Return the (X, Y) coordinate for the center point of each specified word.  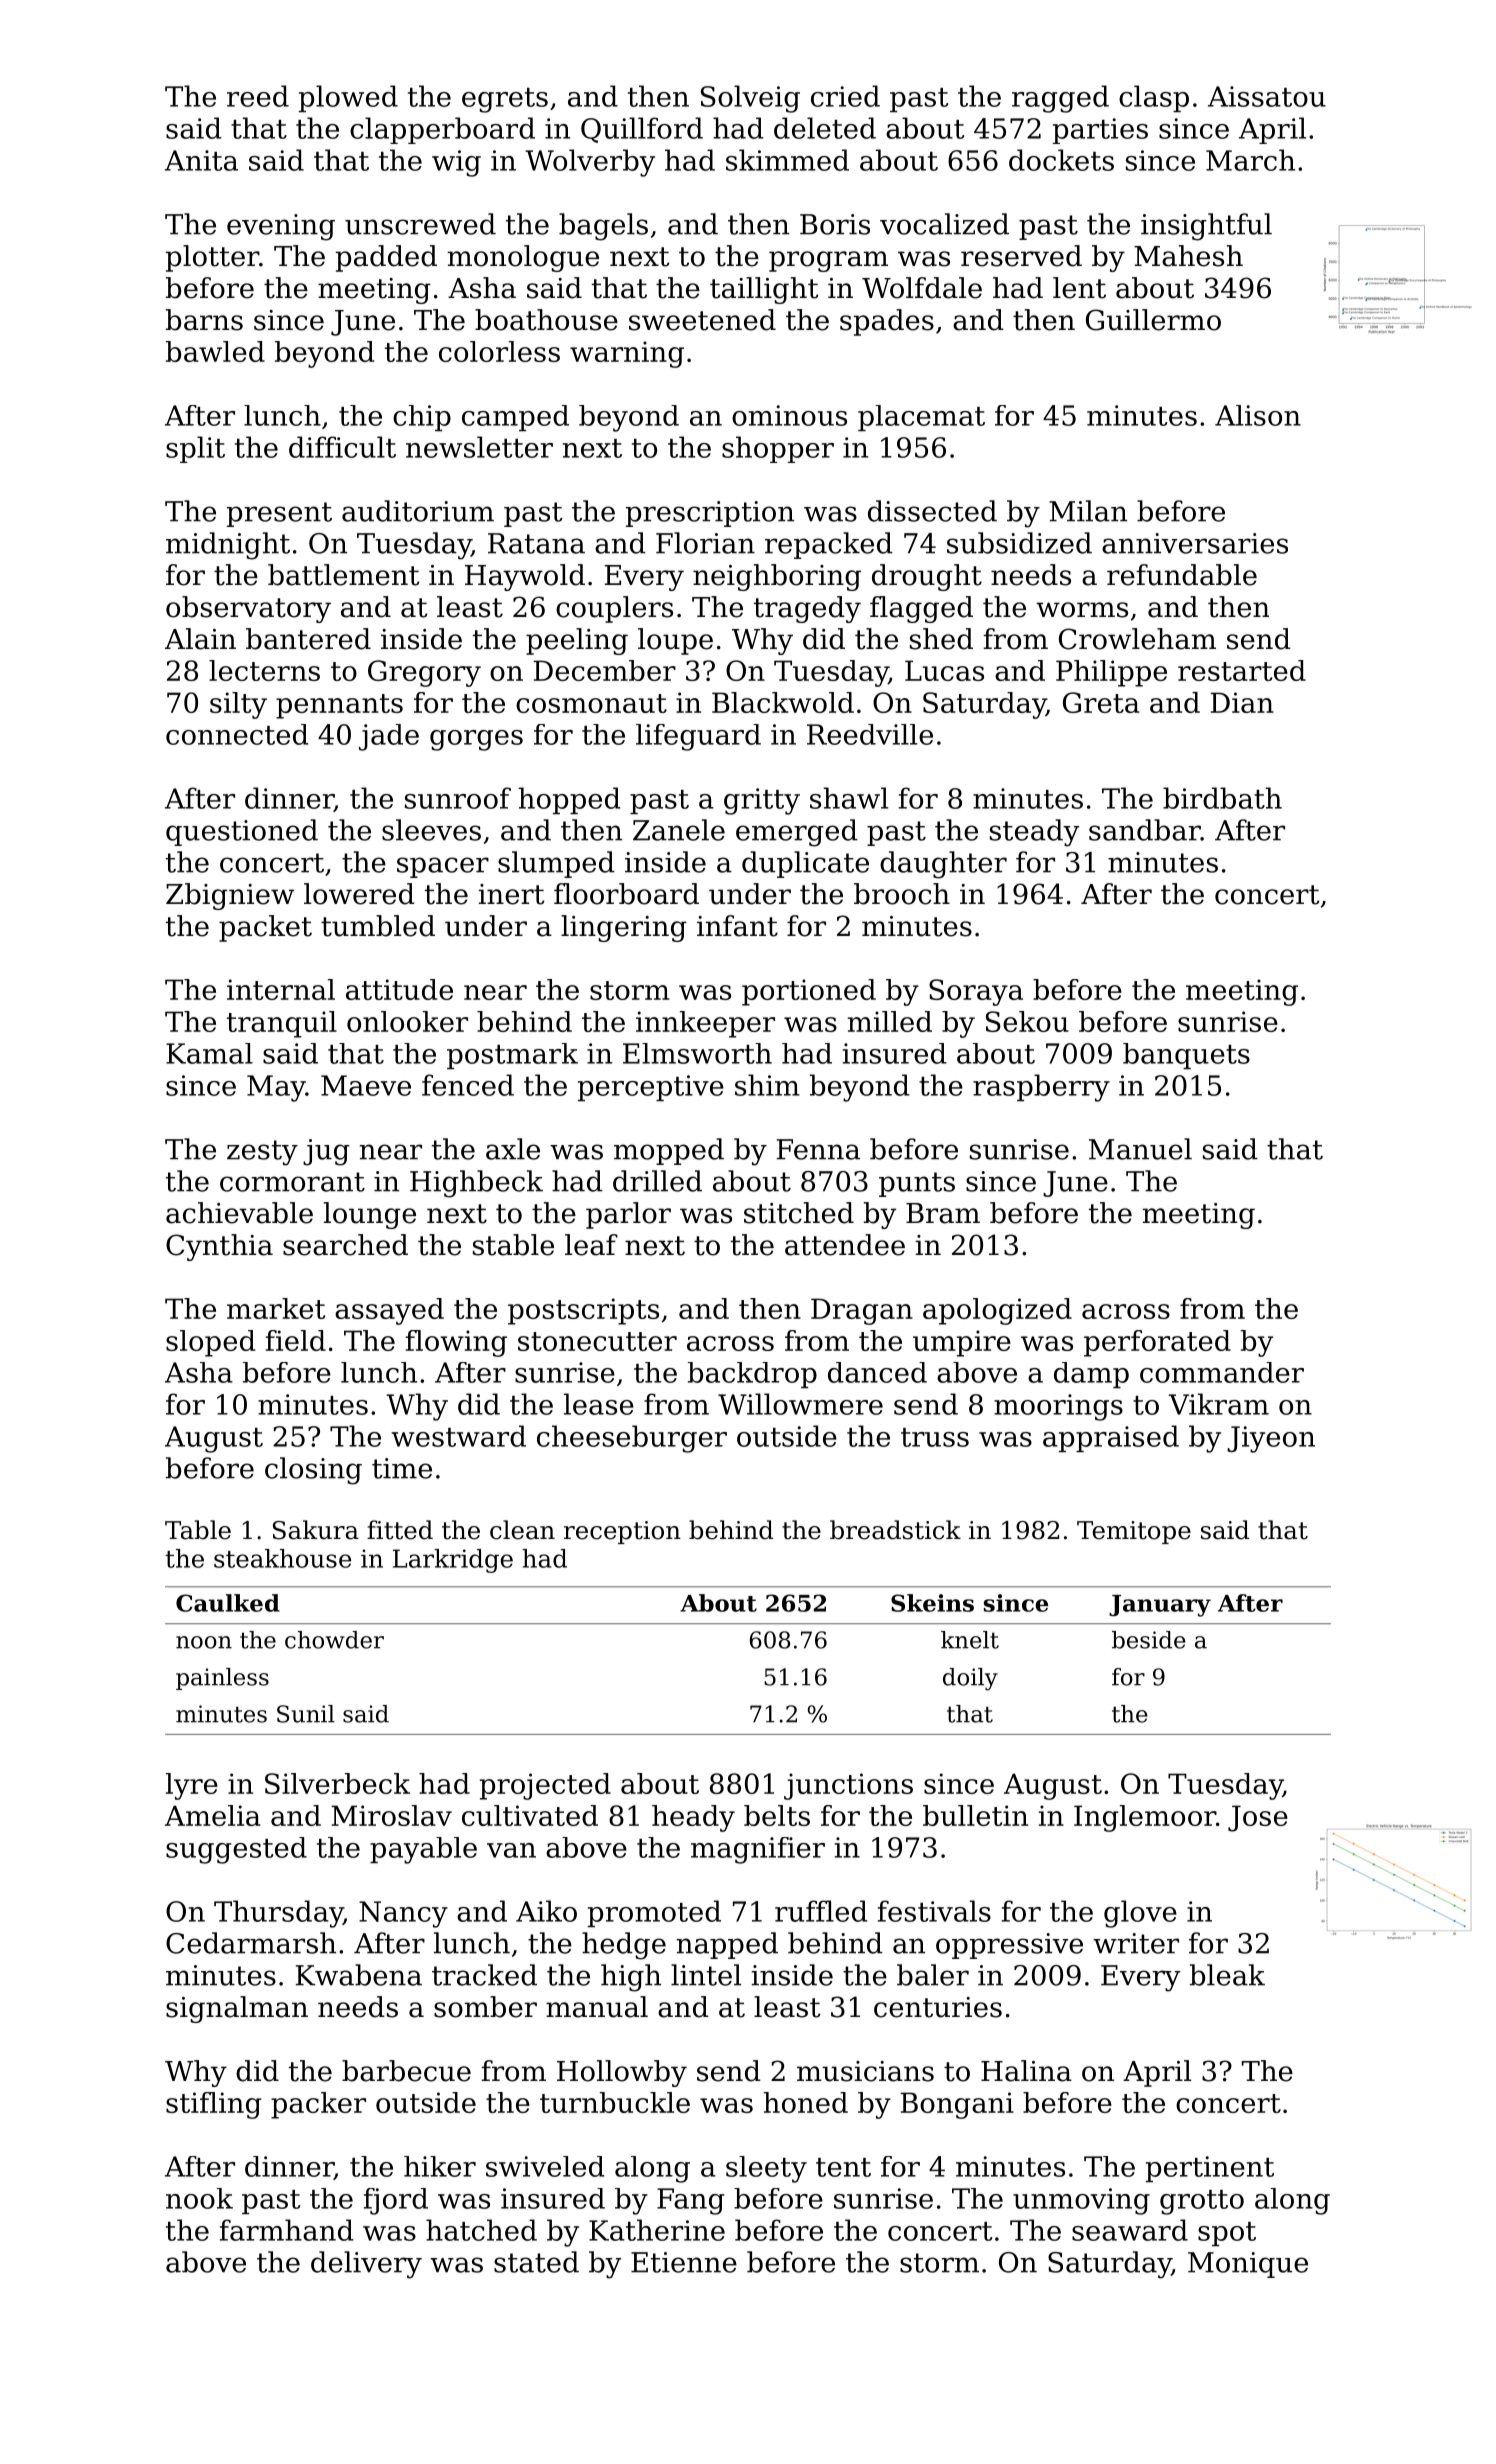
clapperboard (442, 130)
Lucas (944, 670)
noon (204, 1642)
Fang (690, 2201)
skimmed (787, 160)
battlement (343, 575)
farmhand (287, 2230)
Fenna (818, 1149)
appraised (1111, 1438)
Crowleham (1137, 639)
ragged (1060, 99)
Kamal (209, 1053)
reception (622, 1532)
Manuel (1140, 1149)
